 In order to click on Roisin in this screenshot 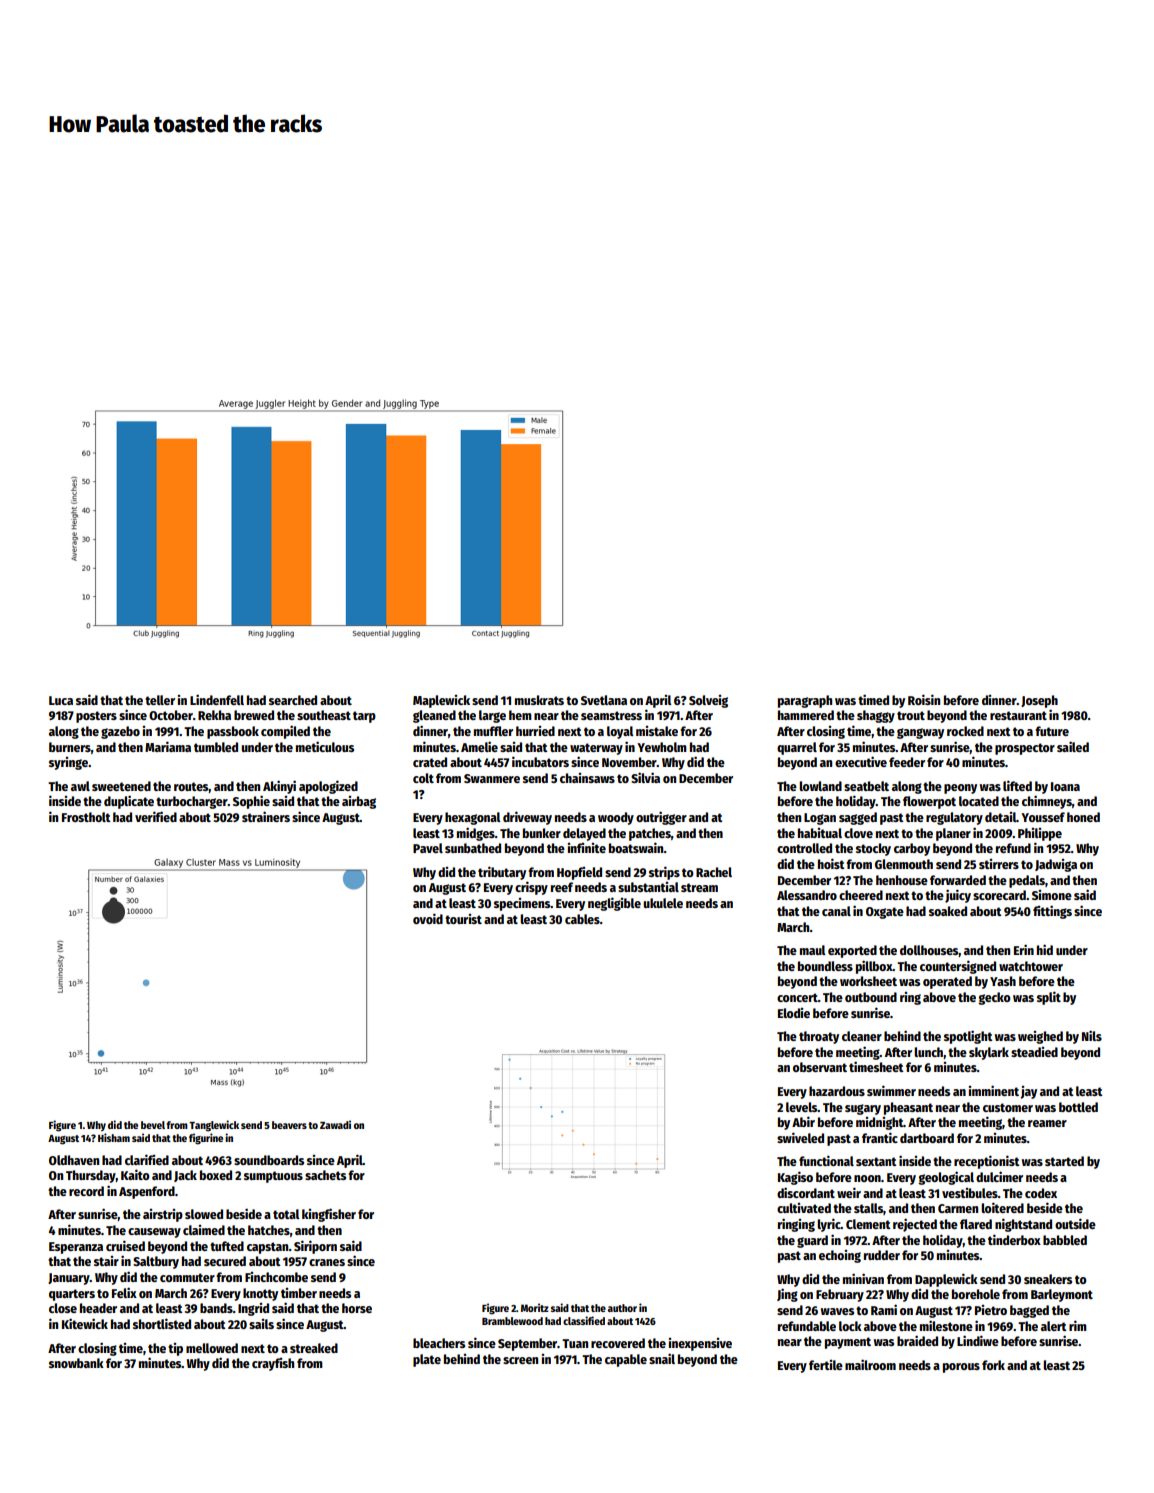, I will do `click(924, 699)`.
